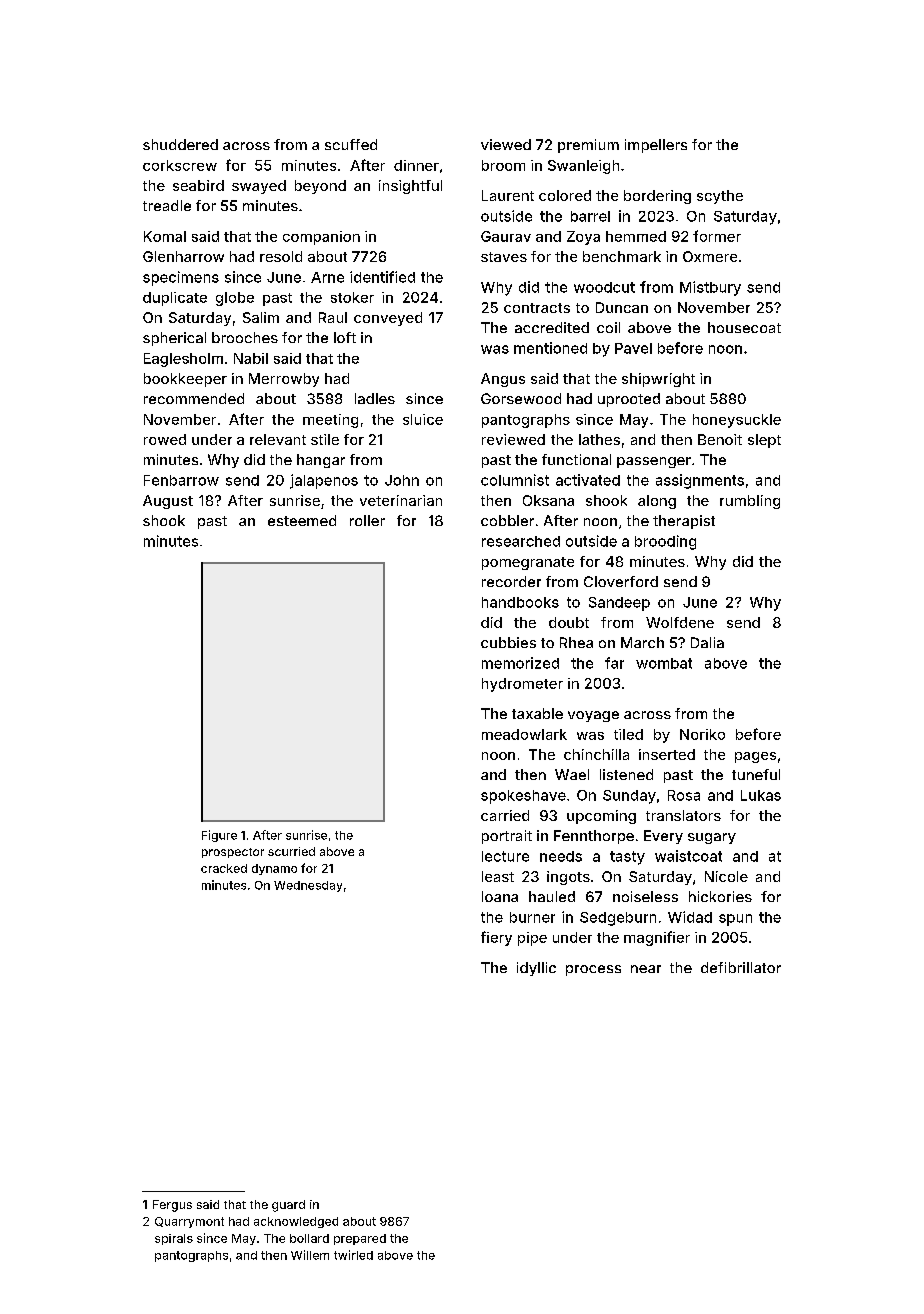  What do you see at coordinates (174, 1239) in the document?
I see `spirals` at bounding box center [174, 1239].
